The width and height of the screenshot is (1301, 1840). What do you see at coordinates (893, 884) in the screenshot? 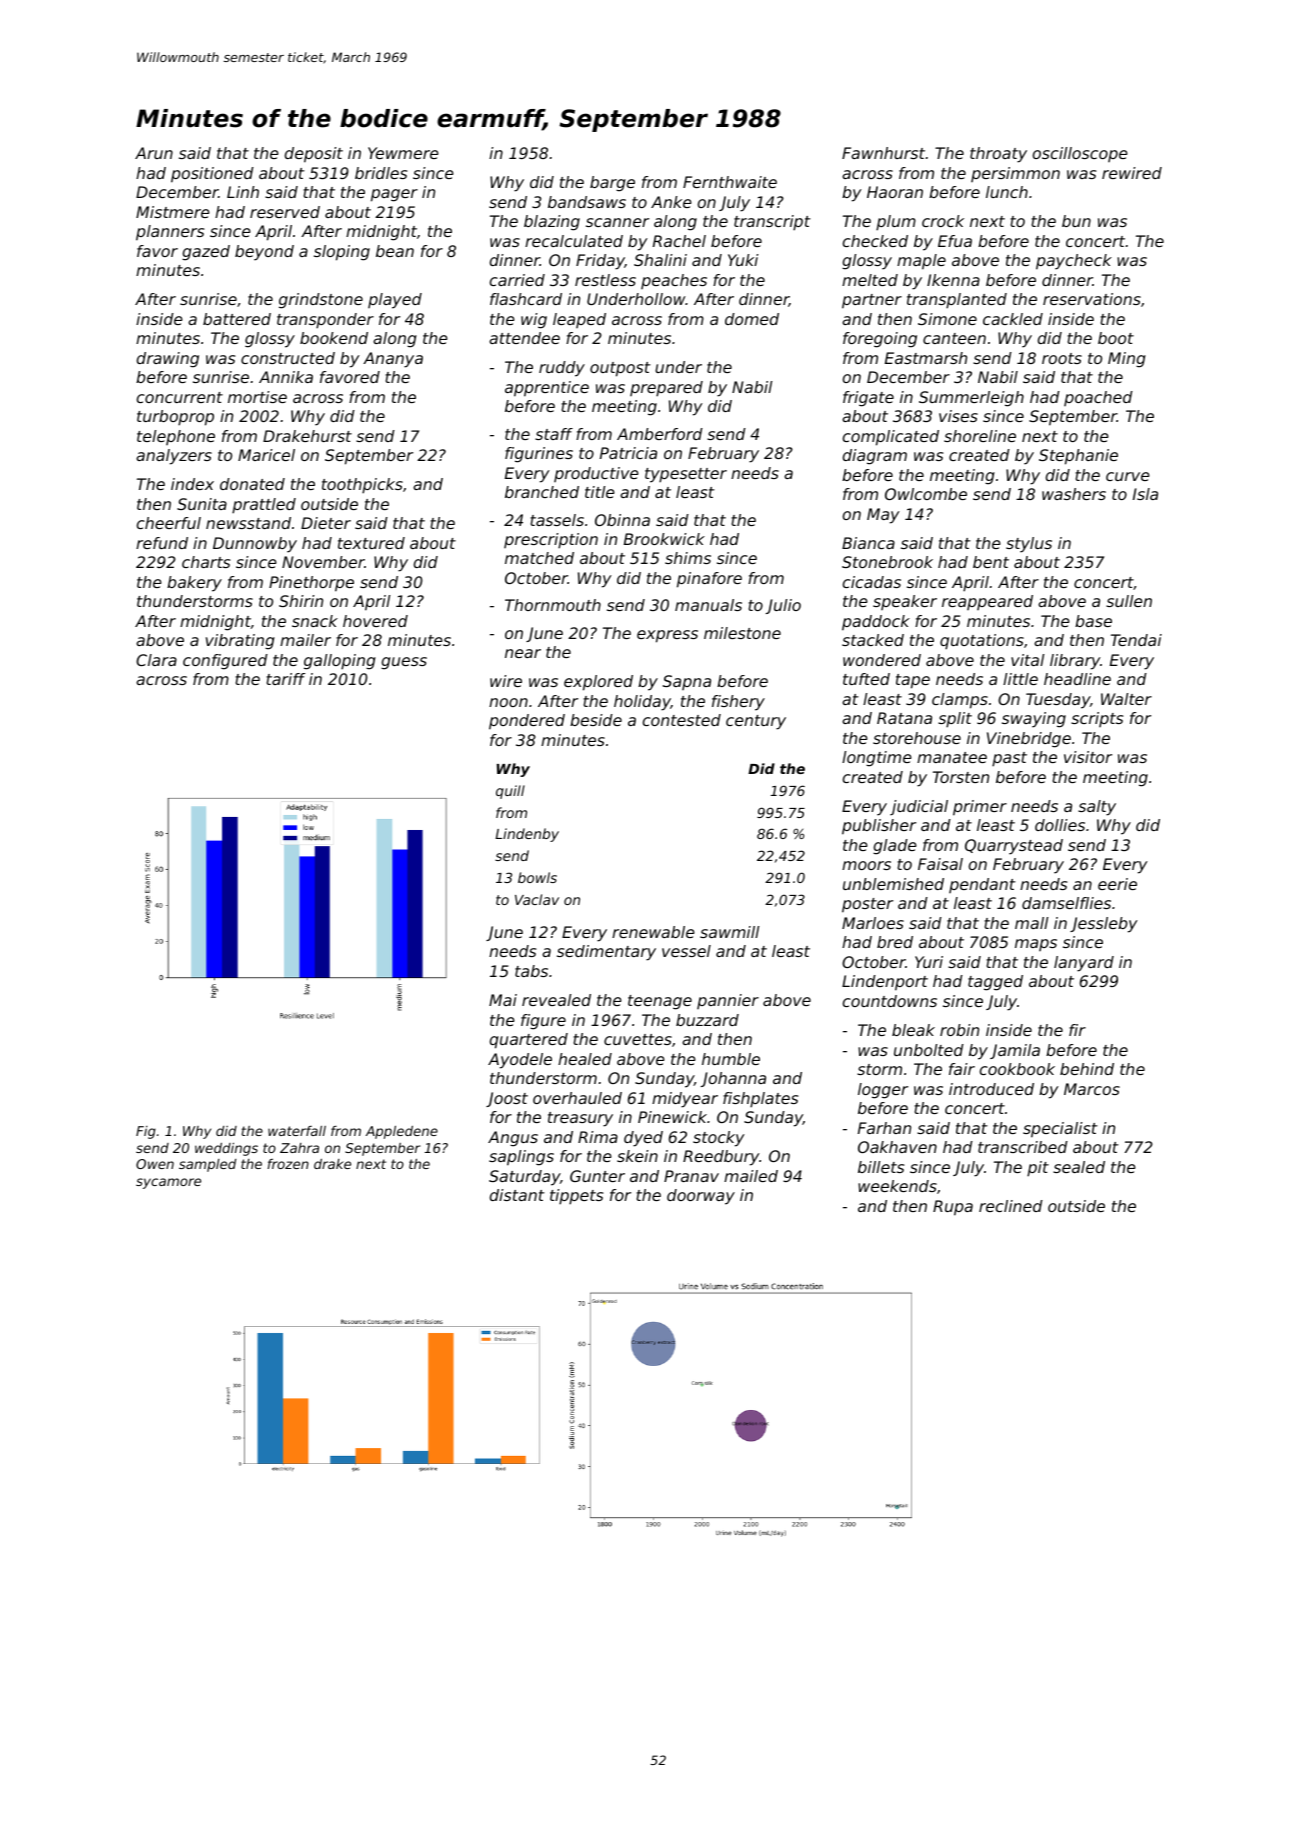
I see `unblemished` at bounding box center [893, 884].
